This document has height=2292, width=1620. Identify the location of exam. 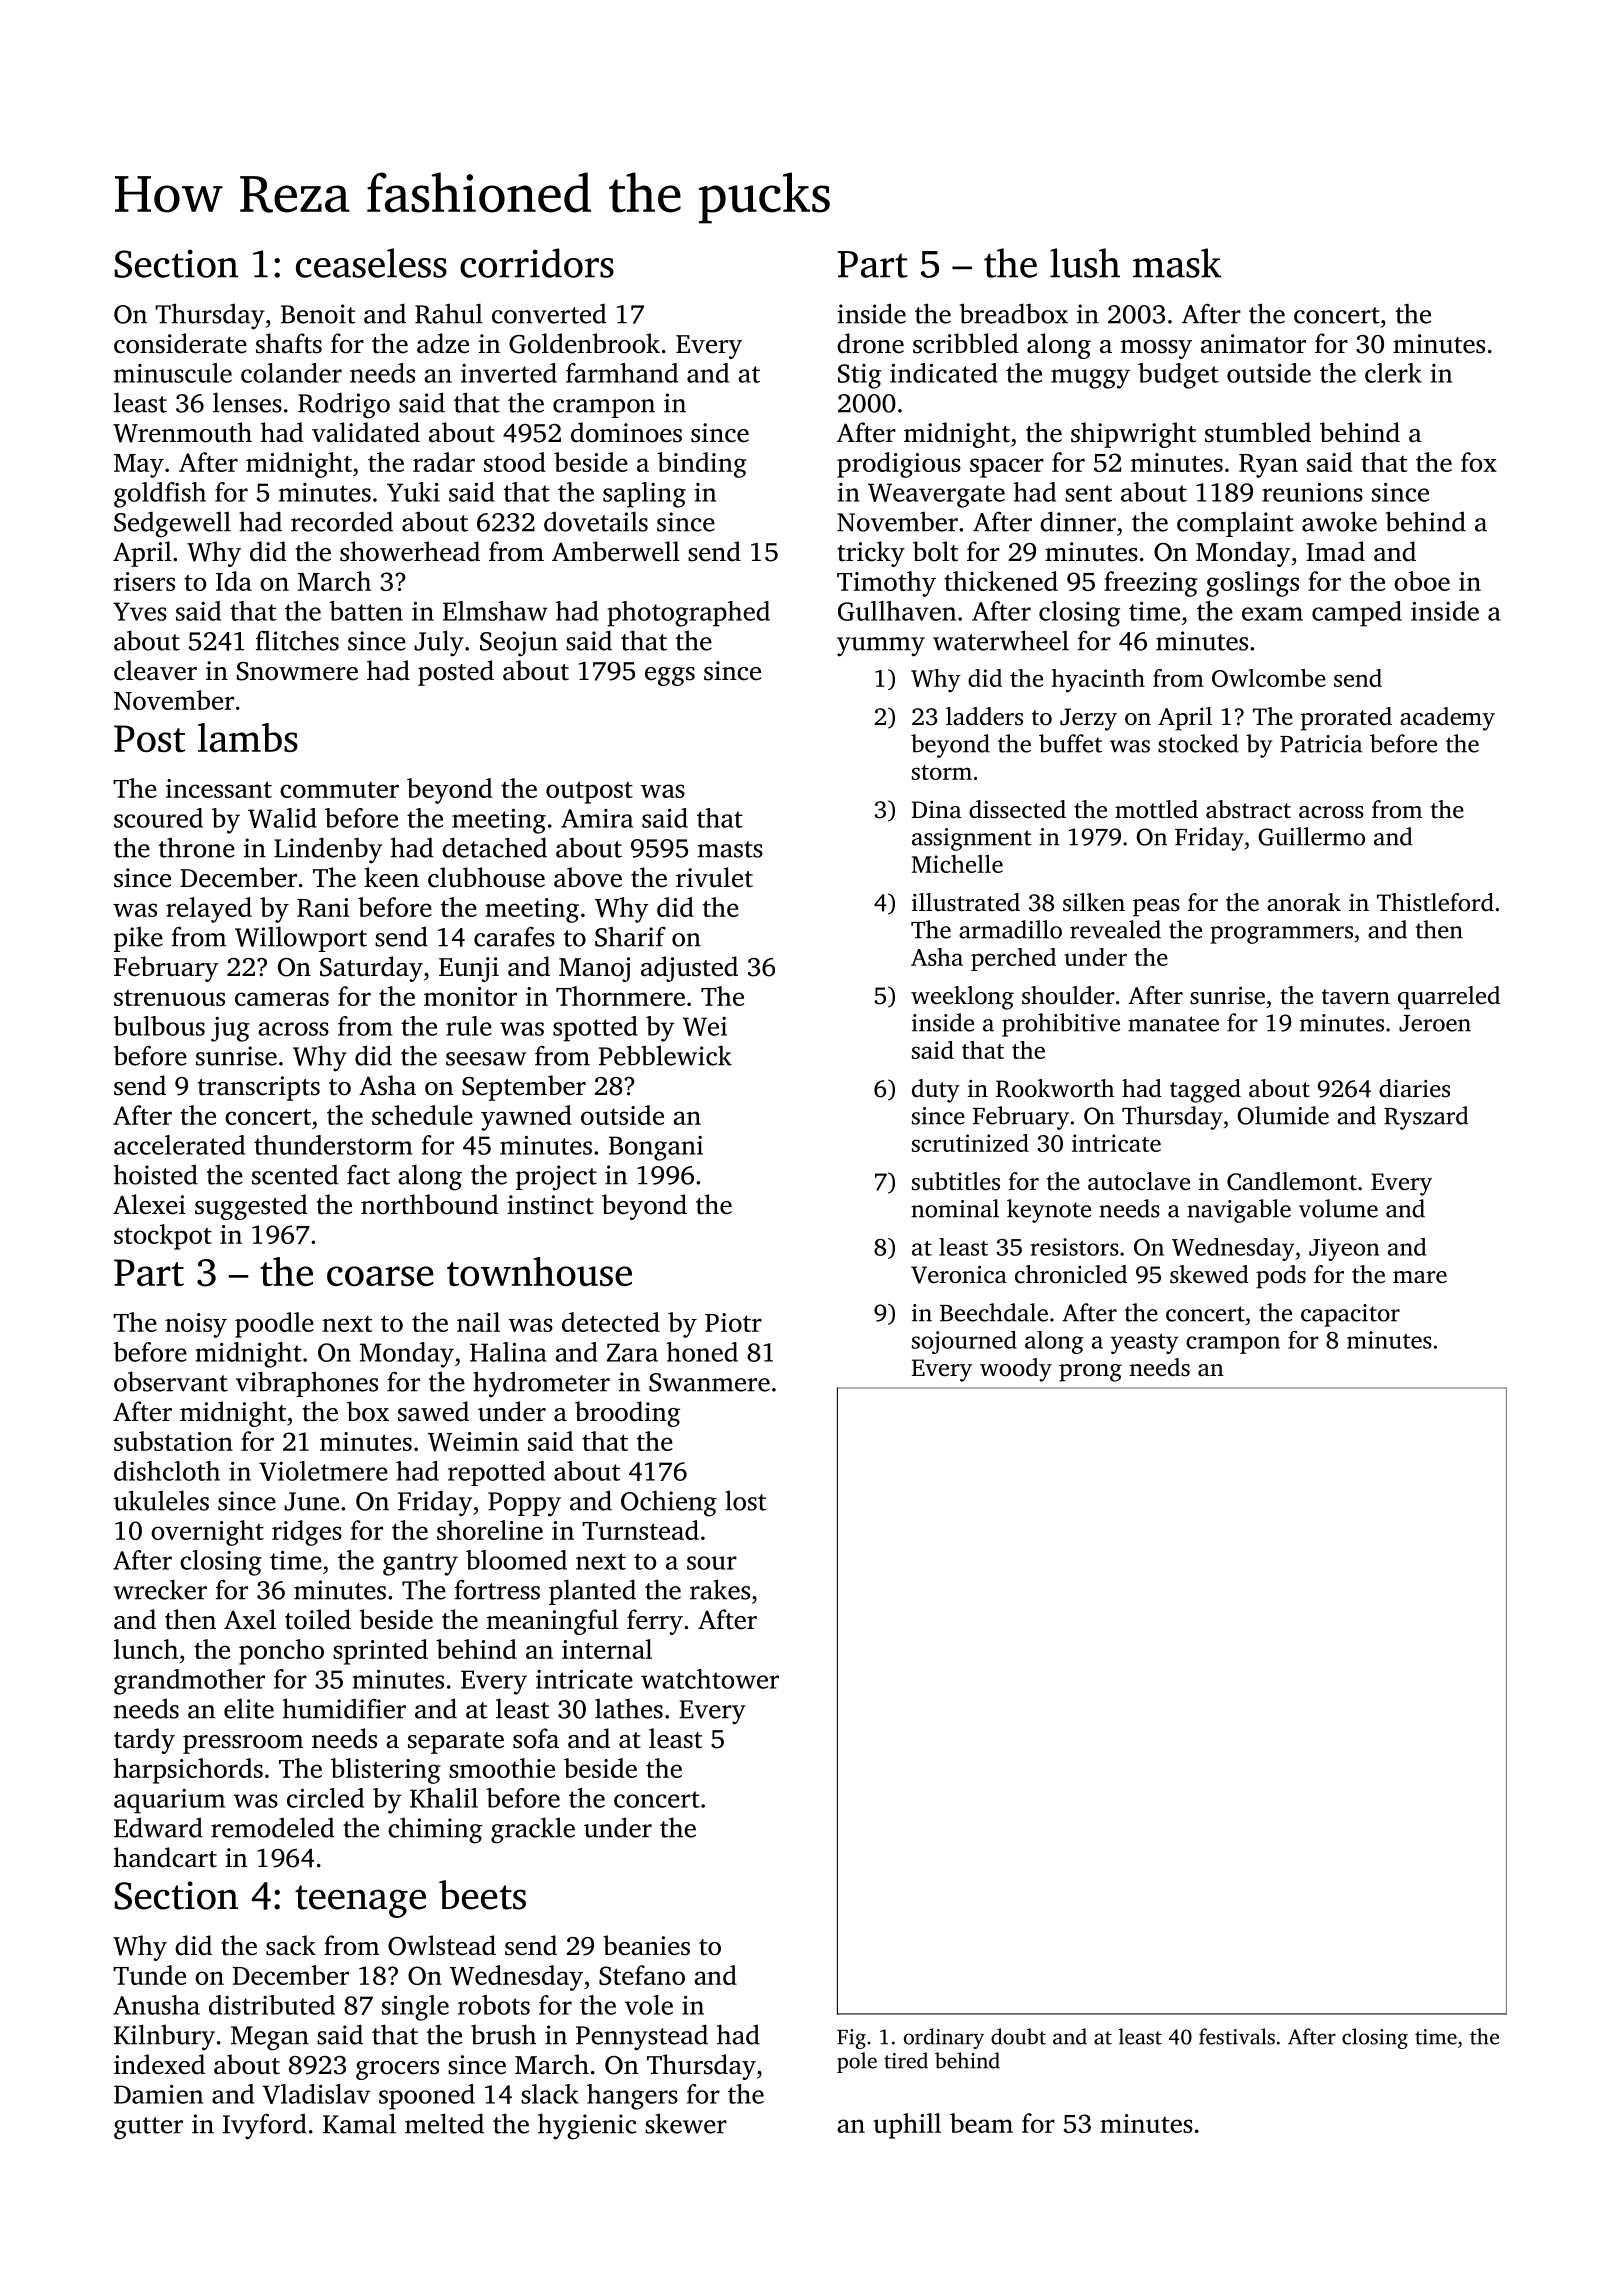
(1272, 614).
